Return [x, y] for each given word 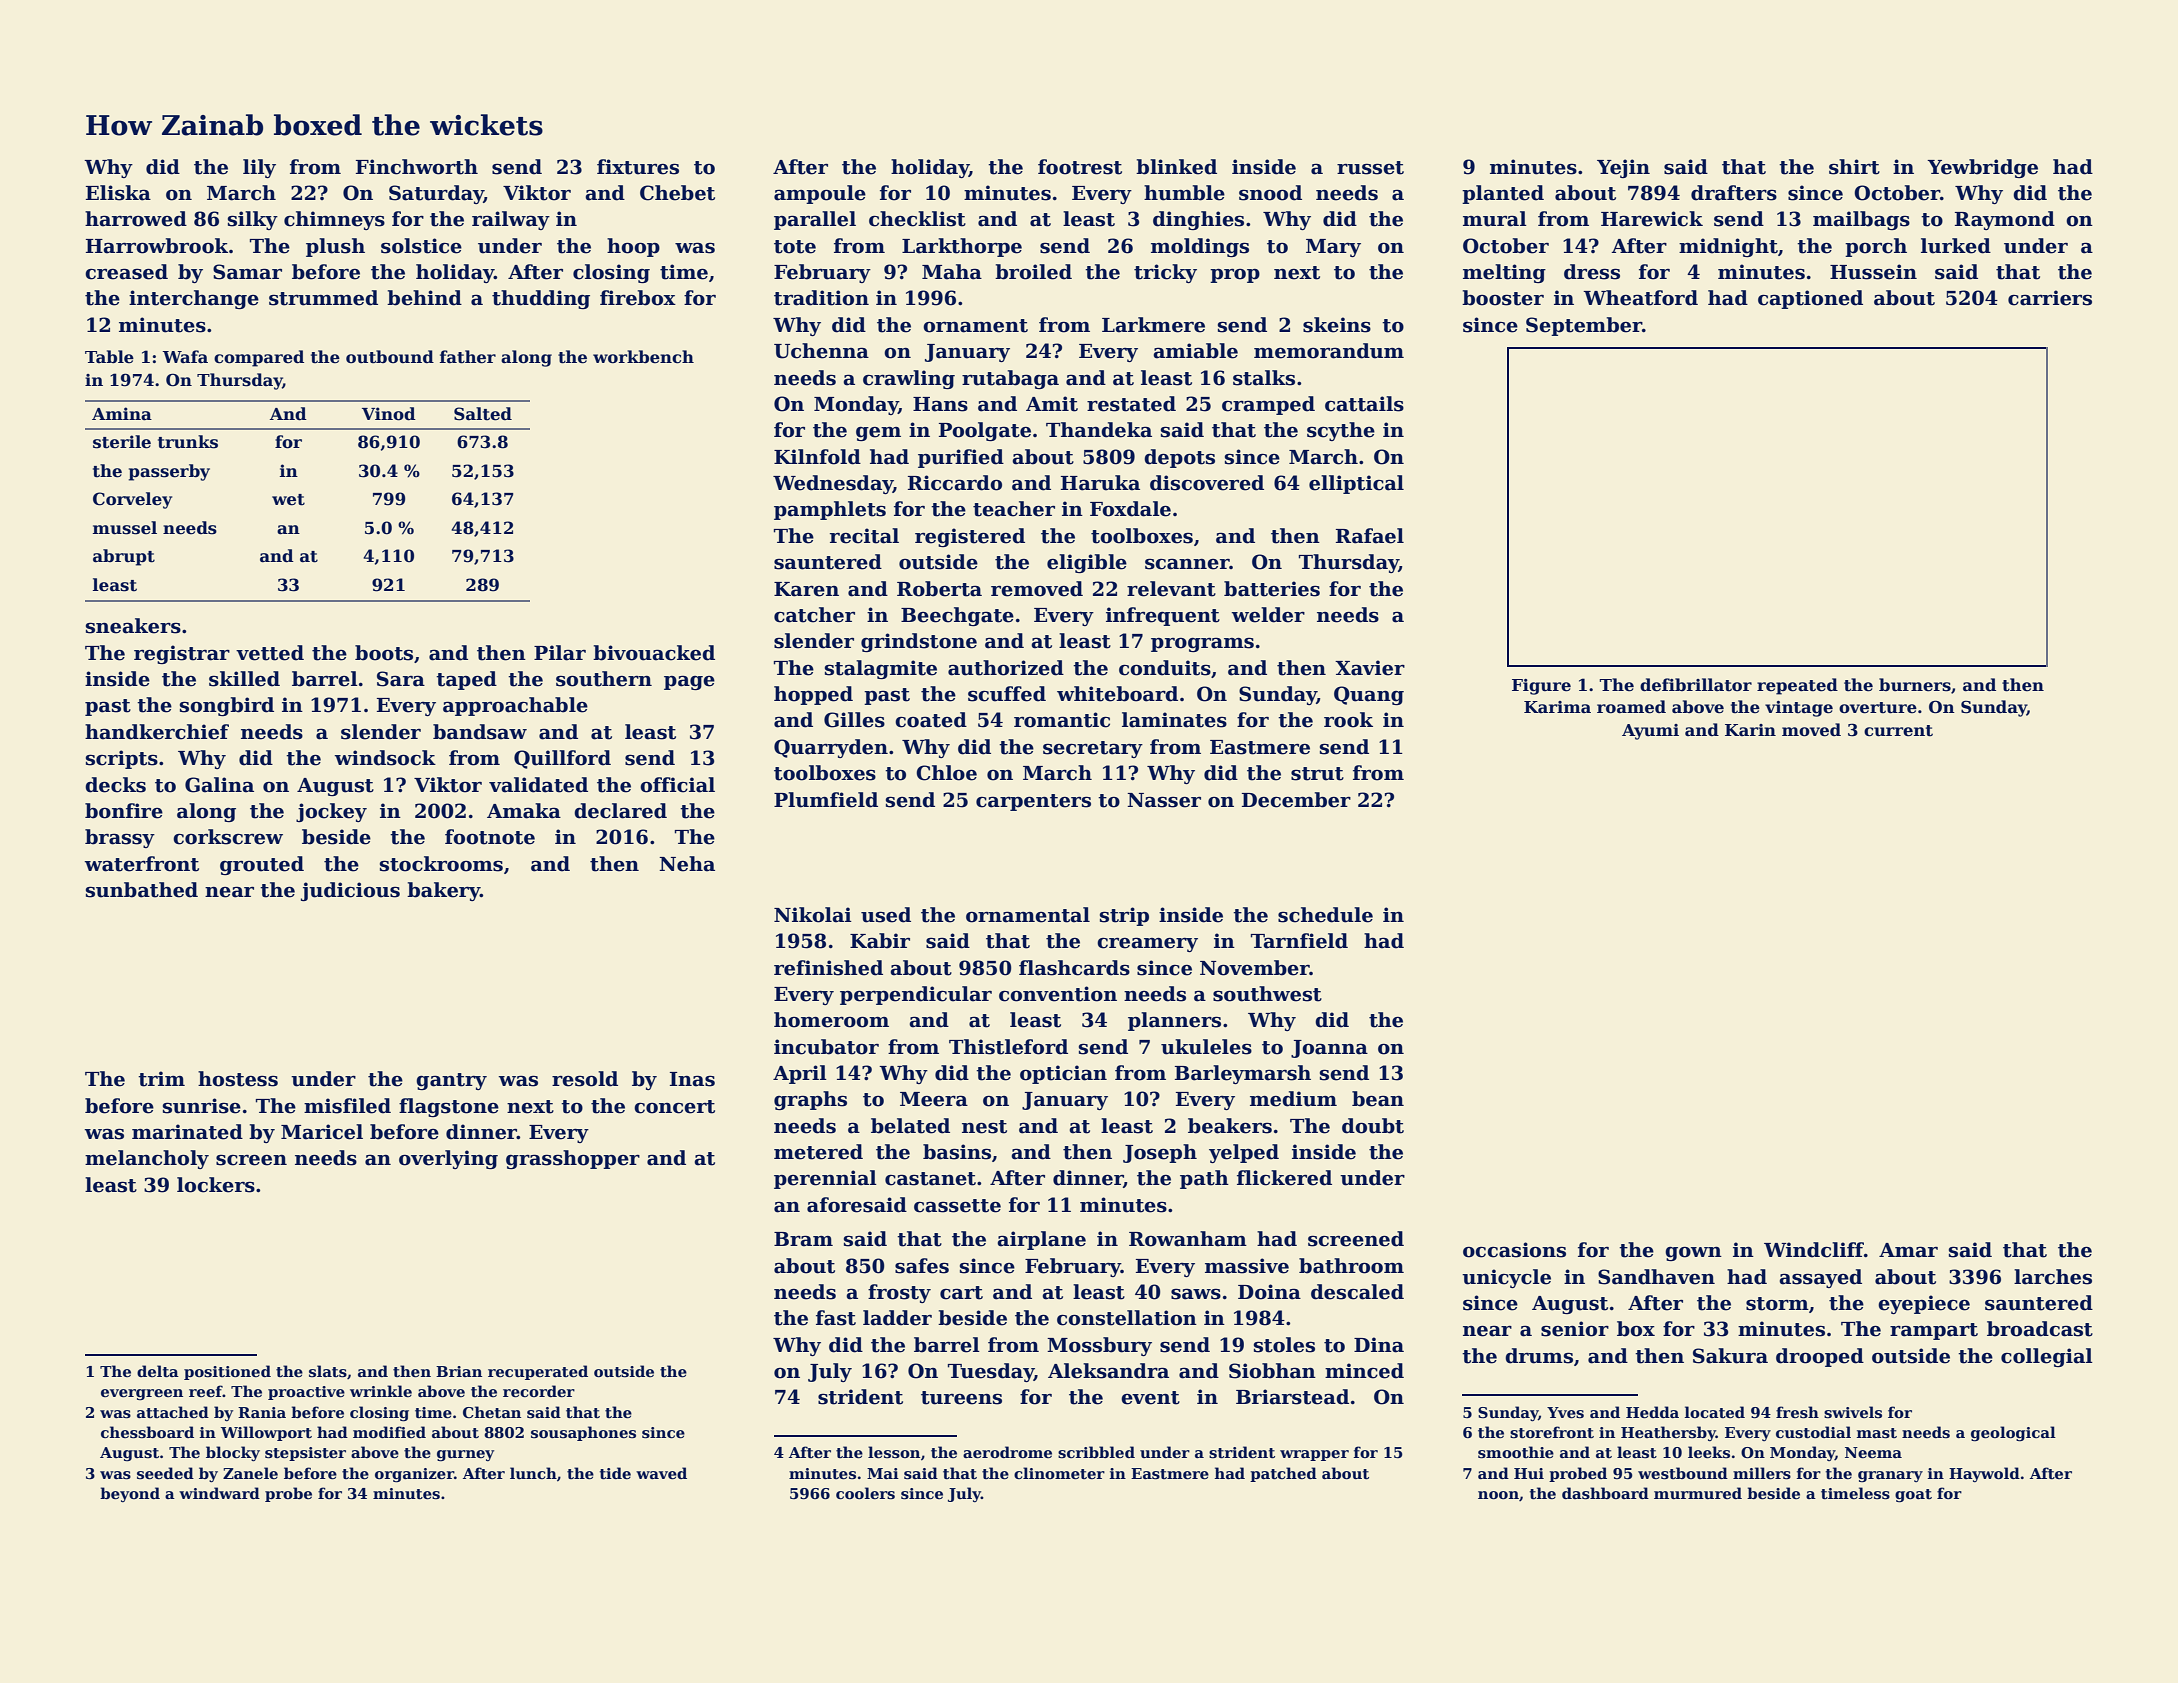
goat [1913, 1496]
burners [1915, 685]
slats [328, 1371]
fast [836, 1318]
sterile [122, 442]
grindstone [919, 642]
